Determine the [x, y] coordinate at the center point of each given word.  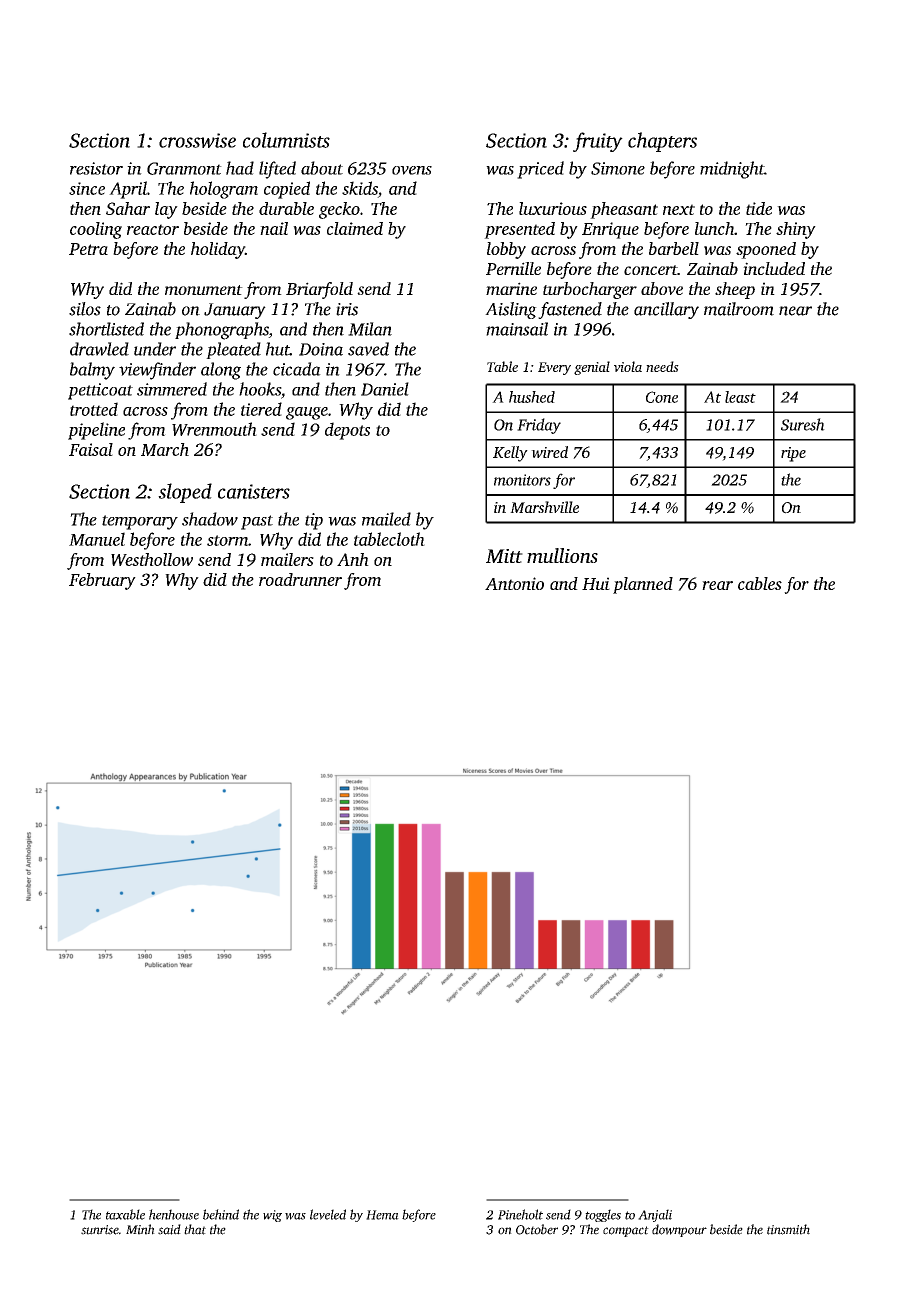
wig [272, 1216]
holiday [218, 250]
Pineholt [520, 1214]
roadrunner [300, 579]
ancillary [666, 310]
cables [760, 583]
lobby [506, 250]
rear [717, 585]
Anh [353, 559]
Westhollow [152, 559]
